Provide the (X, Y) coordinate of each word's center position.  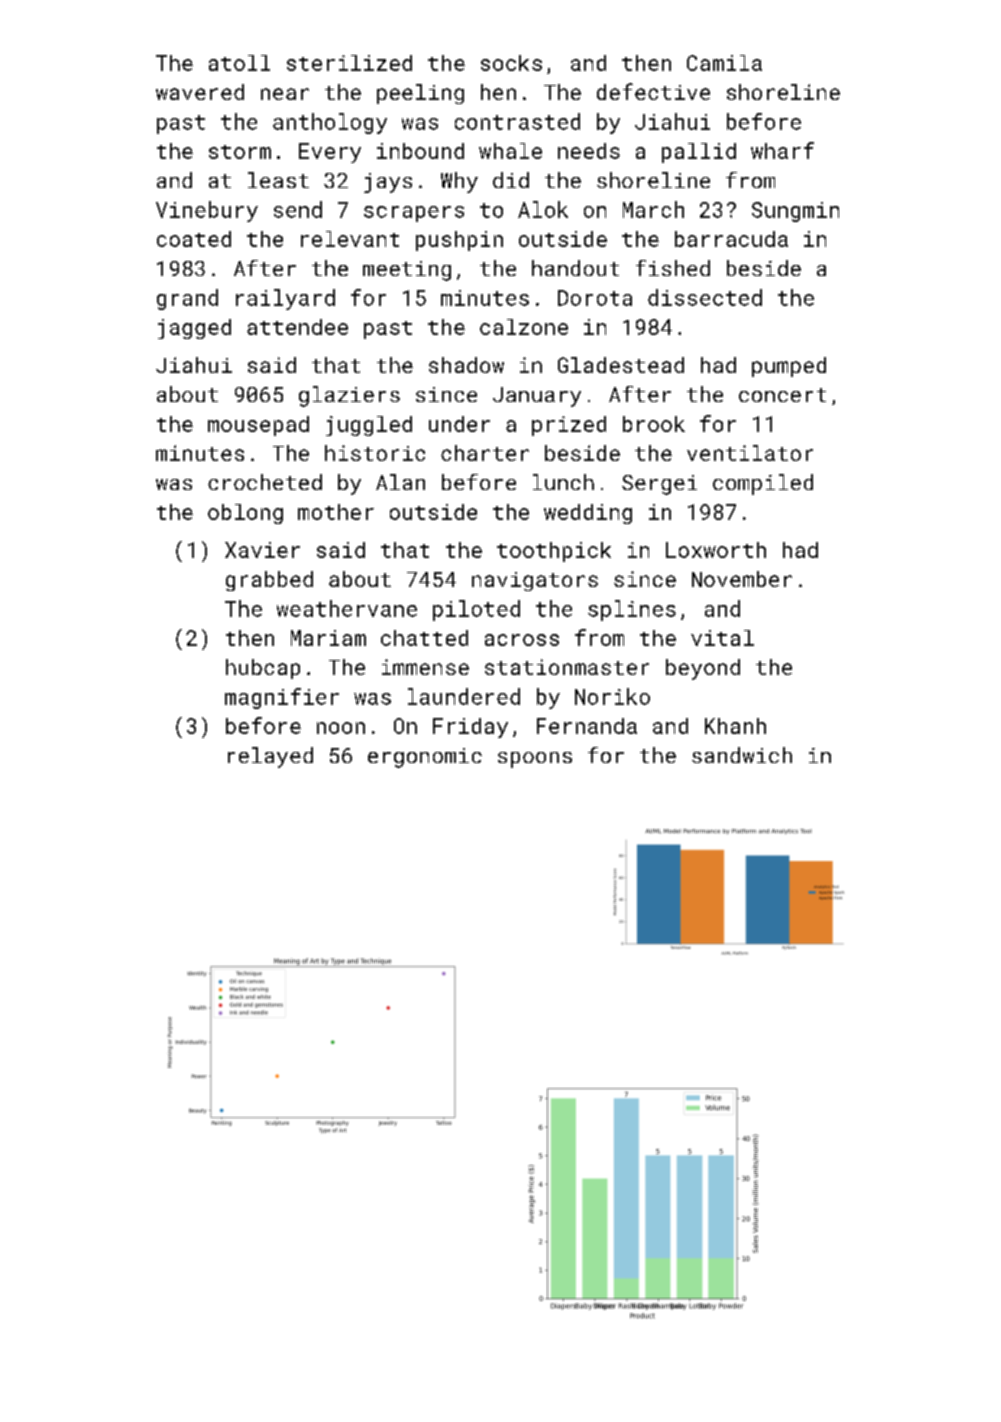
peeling (420, 94)
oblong (245, 514)
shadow (466, 365)
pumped (789, 367)
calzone (524, 327)
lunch (563, 482)
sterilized (349, 63)
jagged (194, 329)
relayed (270, 757)
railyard (285, 299)
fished (673, 268)
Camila (724, 63)
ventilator (750, 453)
